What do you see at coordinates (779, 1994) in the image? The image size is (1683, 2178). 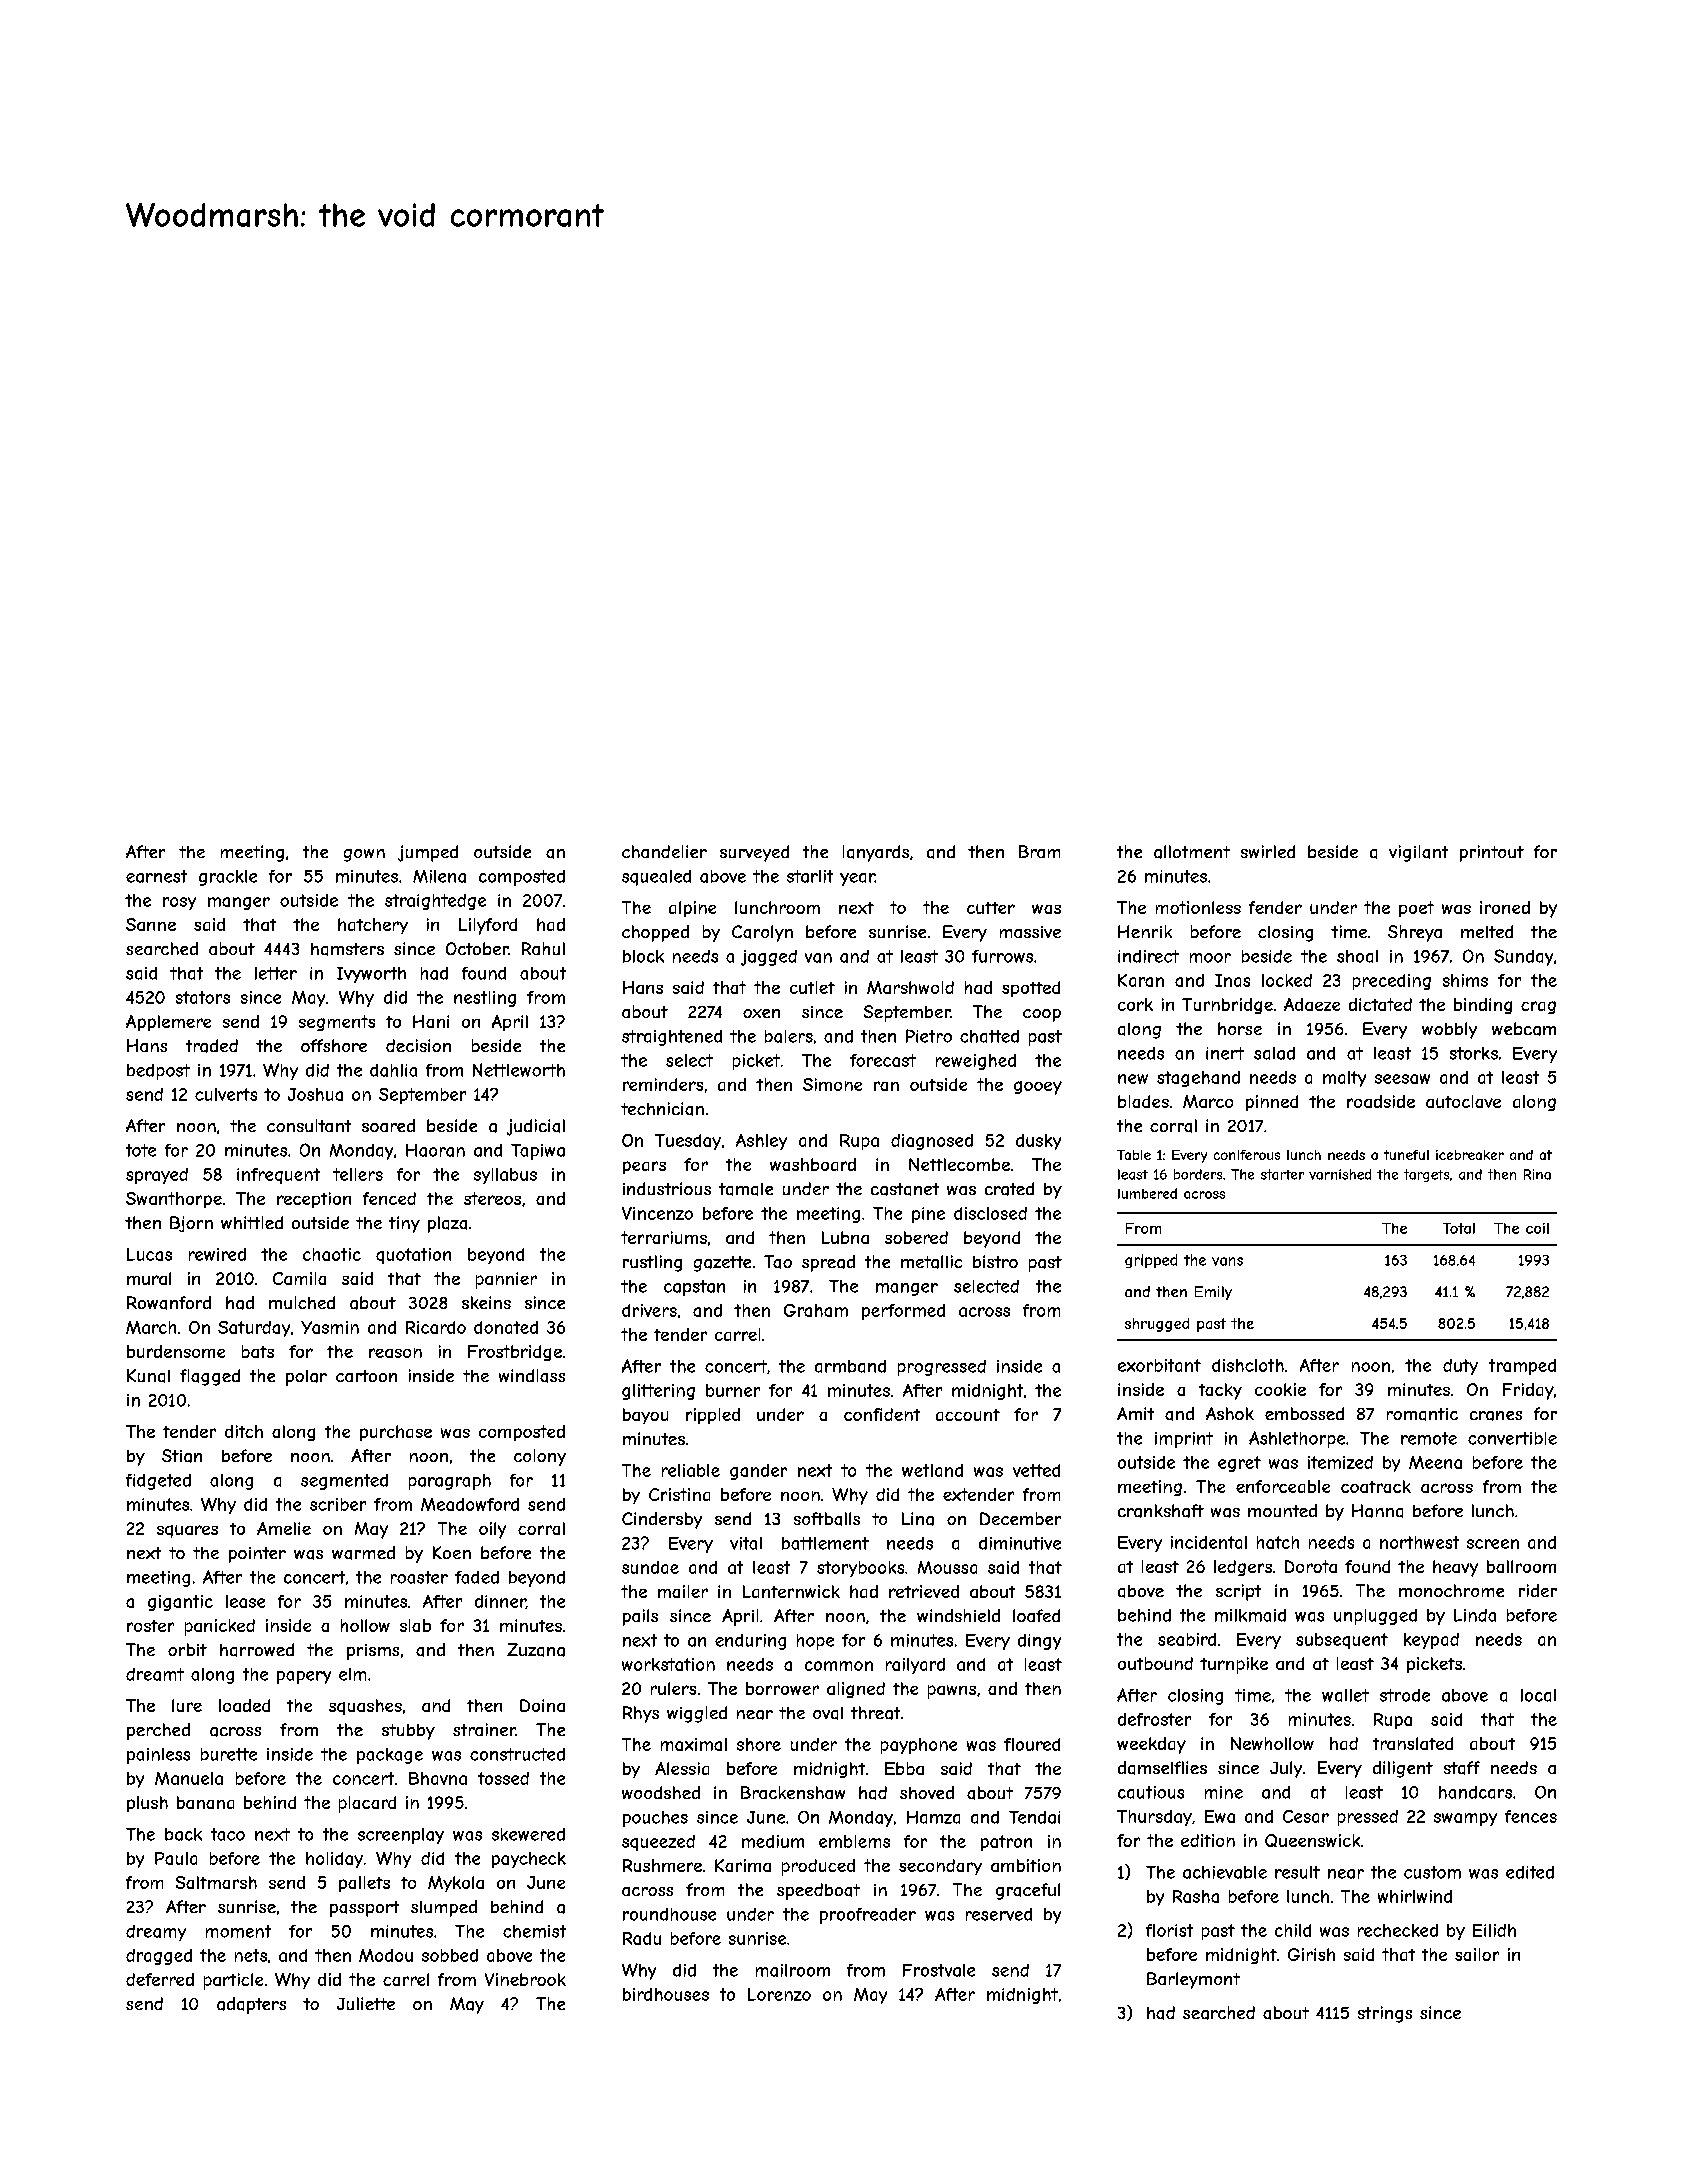 I see `Lorenzo` at bounding box center [779, 1994].
